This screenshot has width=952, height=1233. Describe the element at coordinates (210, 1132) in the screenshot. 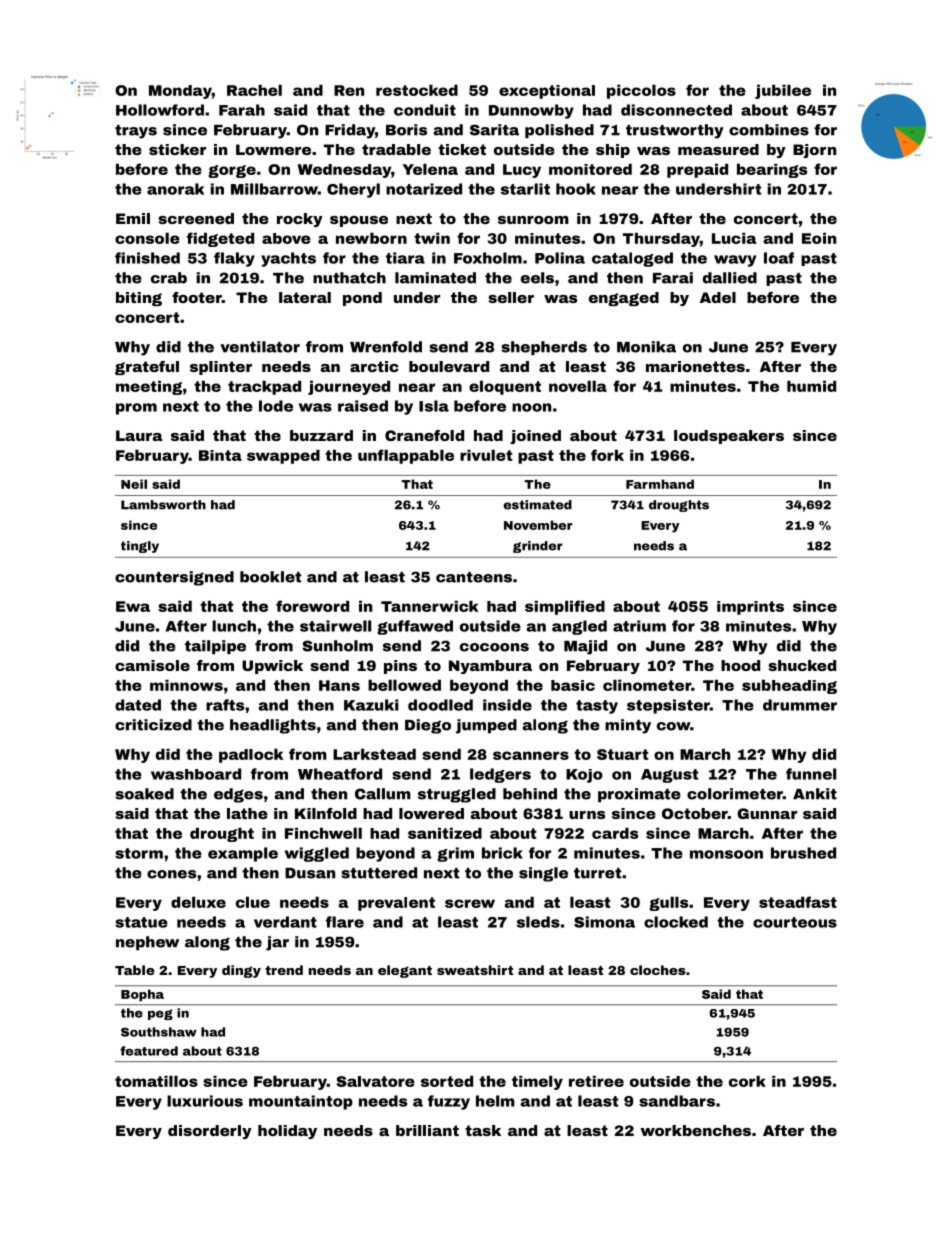

I see `disorderly` at that location.
